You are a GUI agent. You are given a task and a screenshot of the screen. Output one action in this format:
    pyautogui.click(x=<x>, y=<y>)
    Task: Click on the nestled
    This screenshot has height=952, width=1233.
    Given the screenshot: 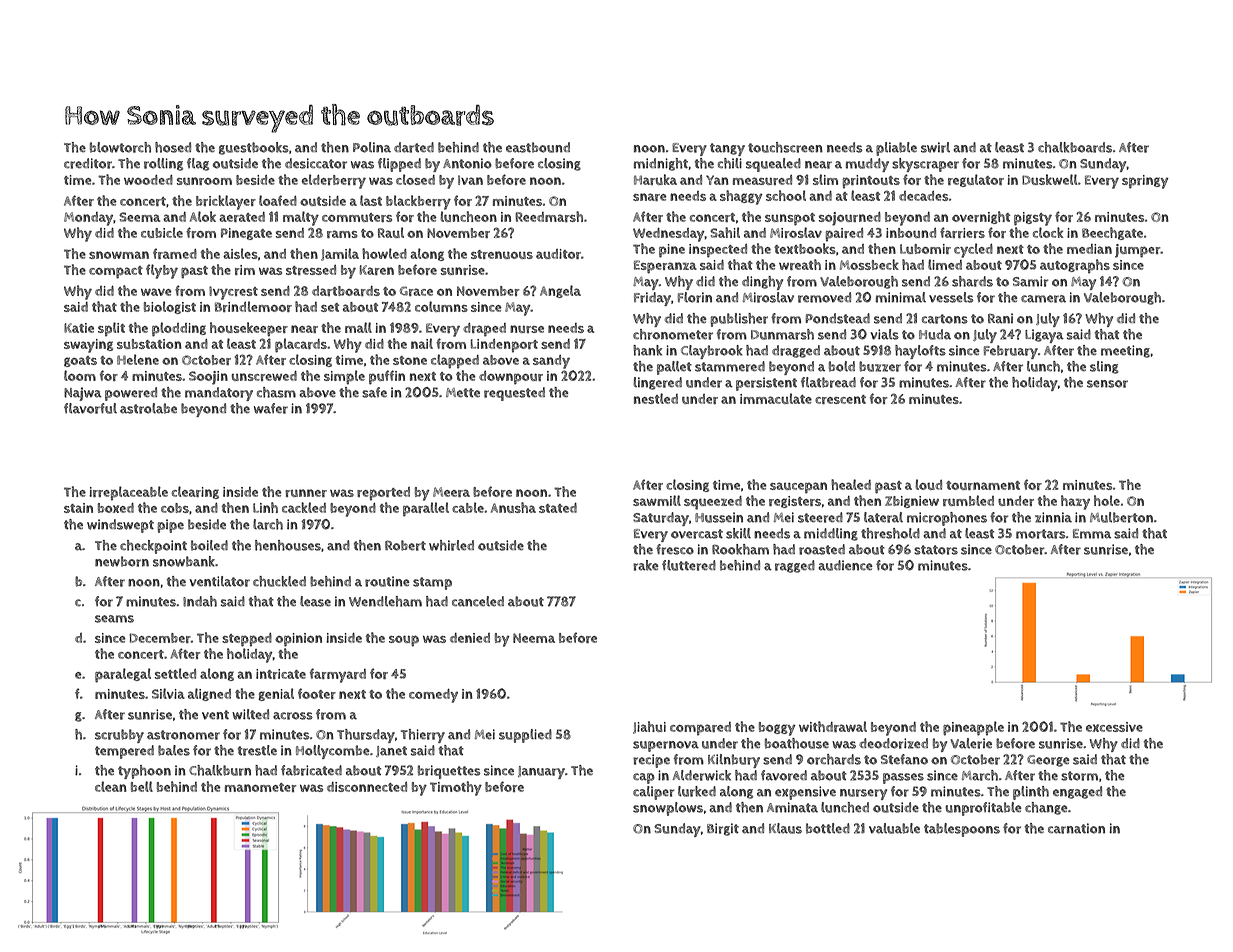 What is the action you would take?
    pyautogui.click(x=656, y=398)
